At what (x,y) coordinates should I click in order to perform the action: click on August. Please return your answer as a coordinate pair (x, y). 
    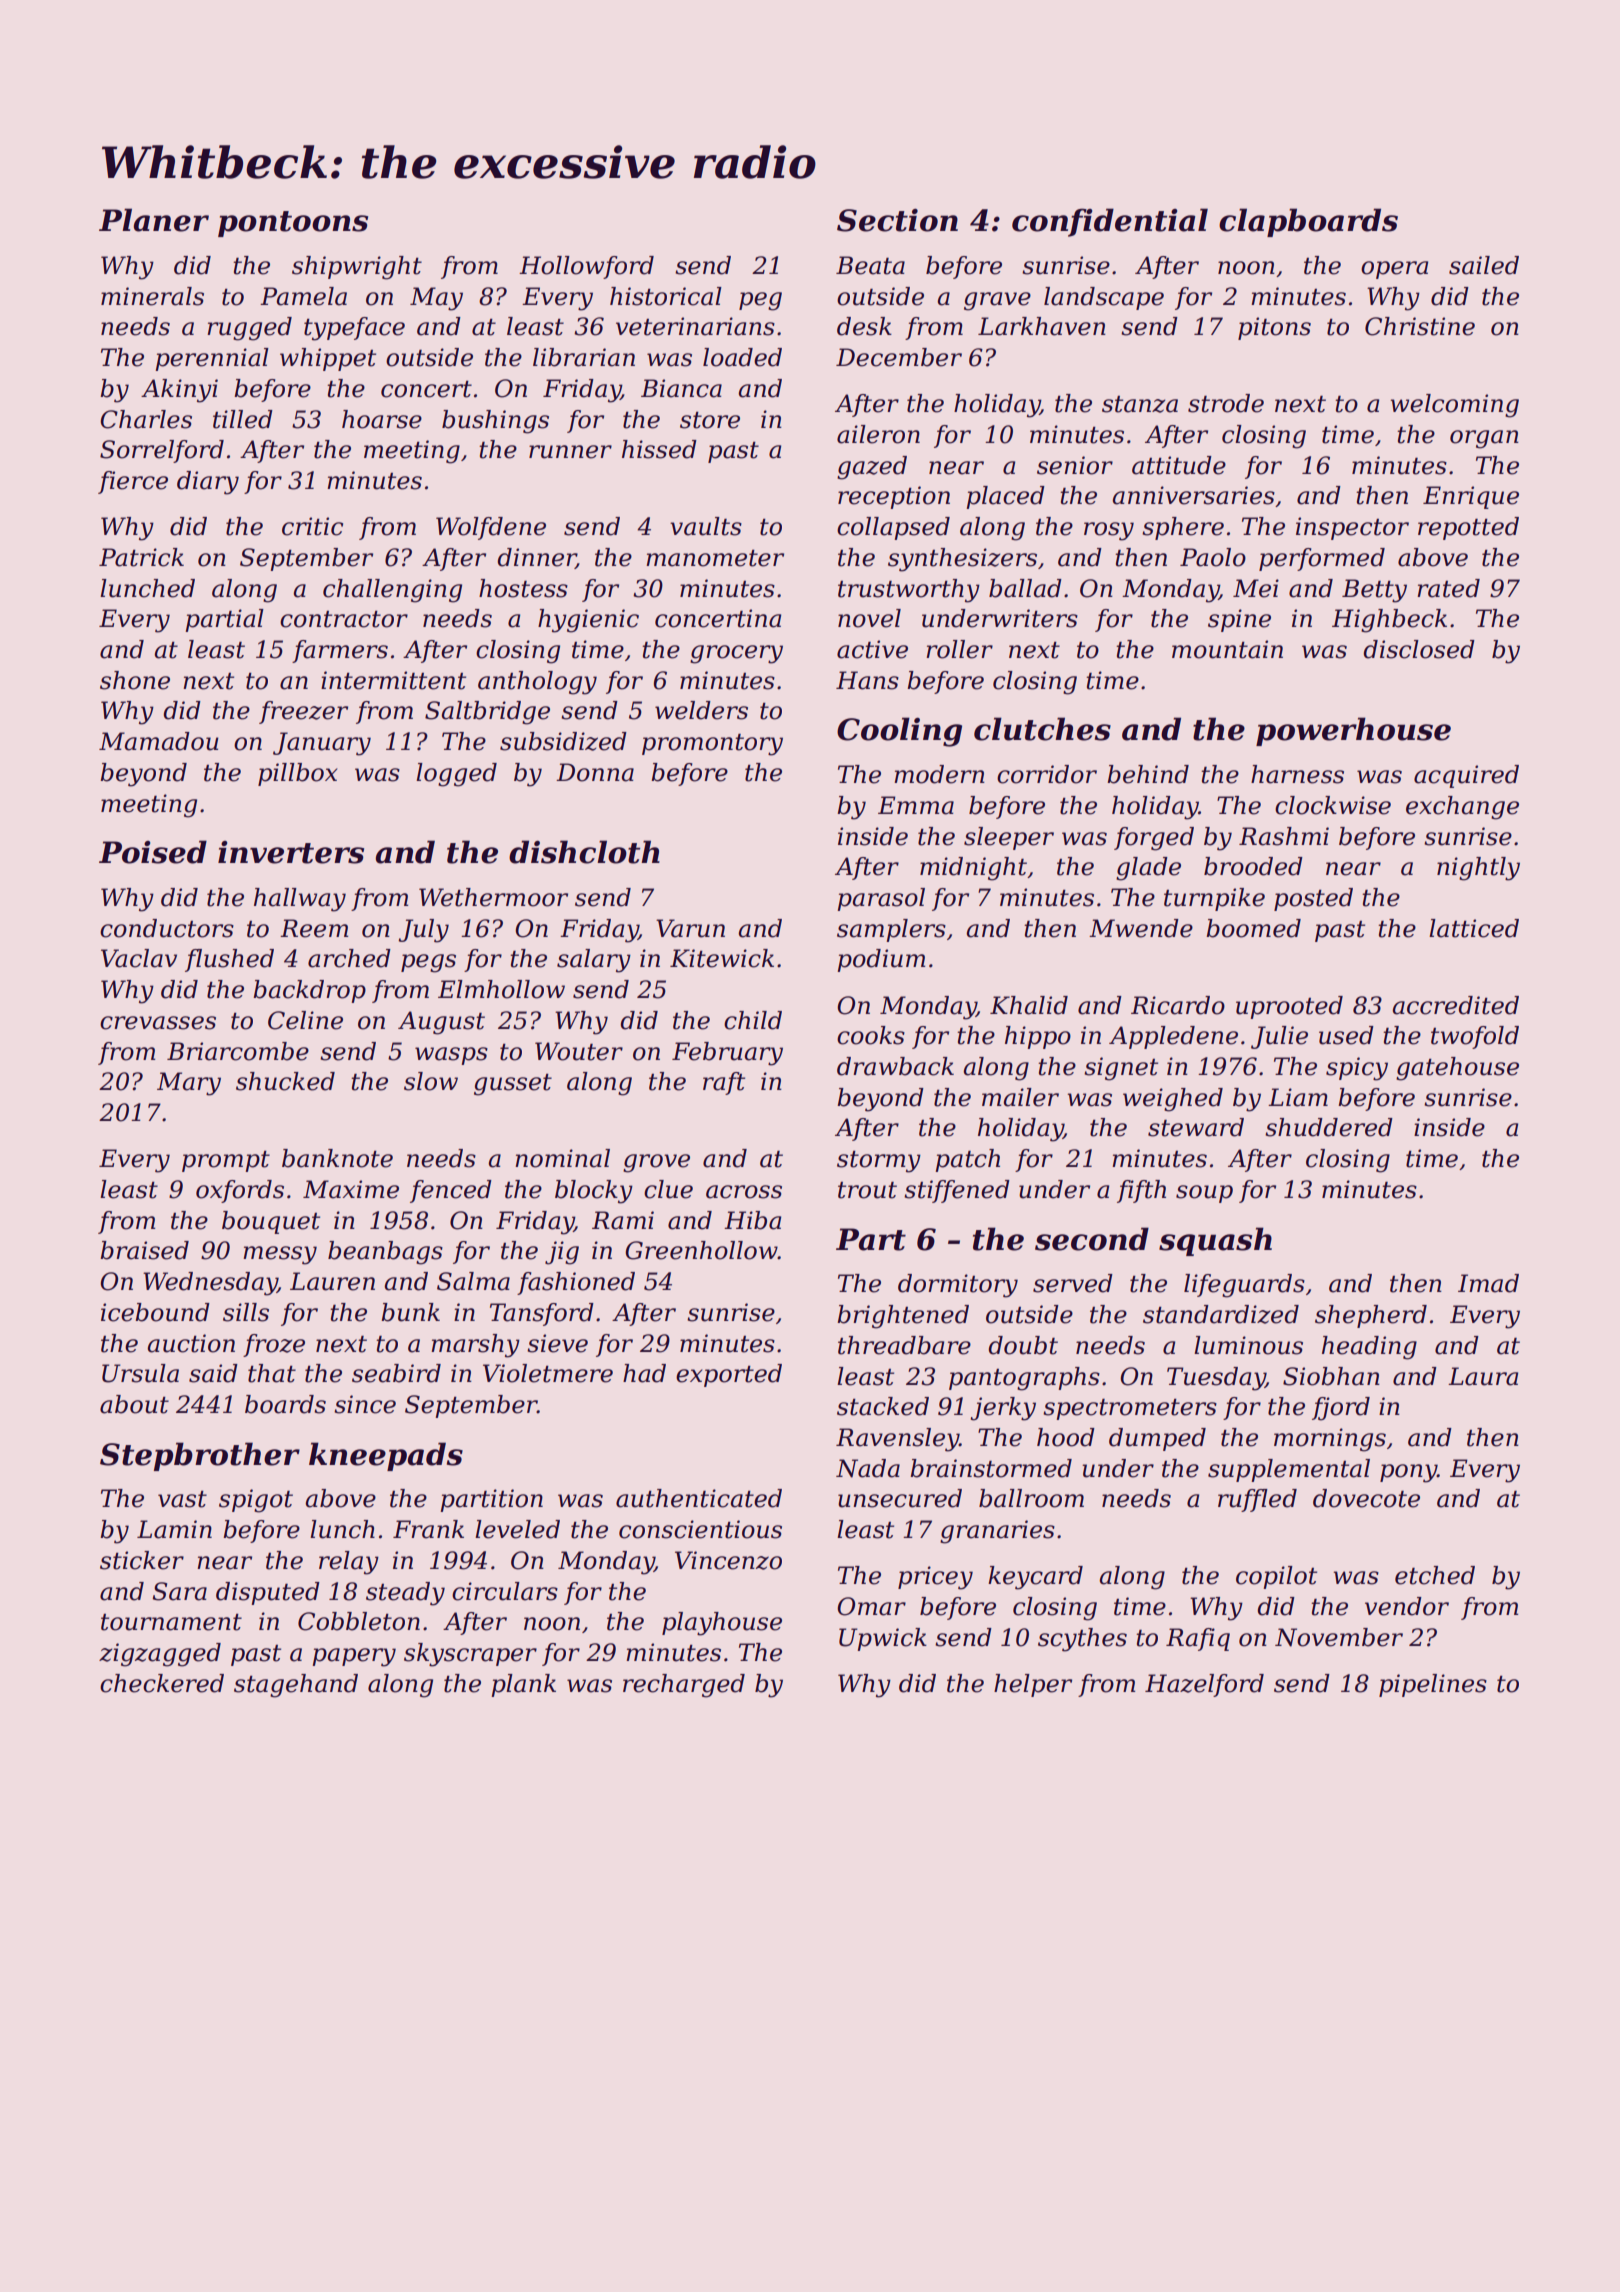
    Looking at the image, I should click on (441, 1023).
